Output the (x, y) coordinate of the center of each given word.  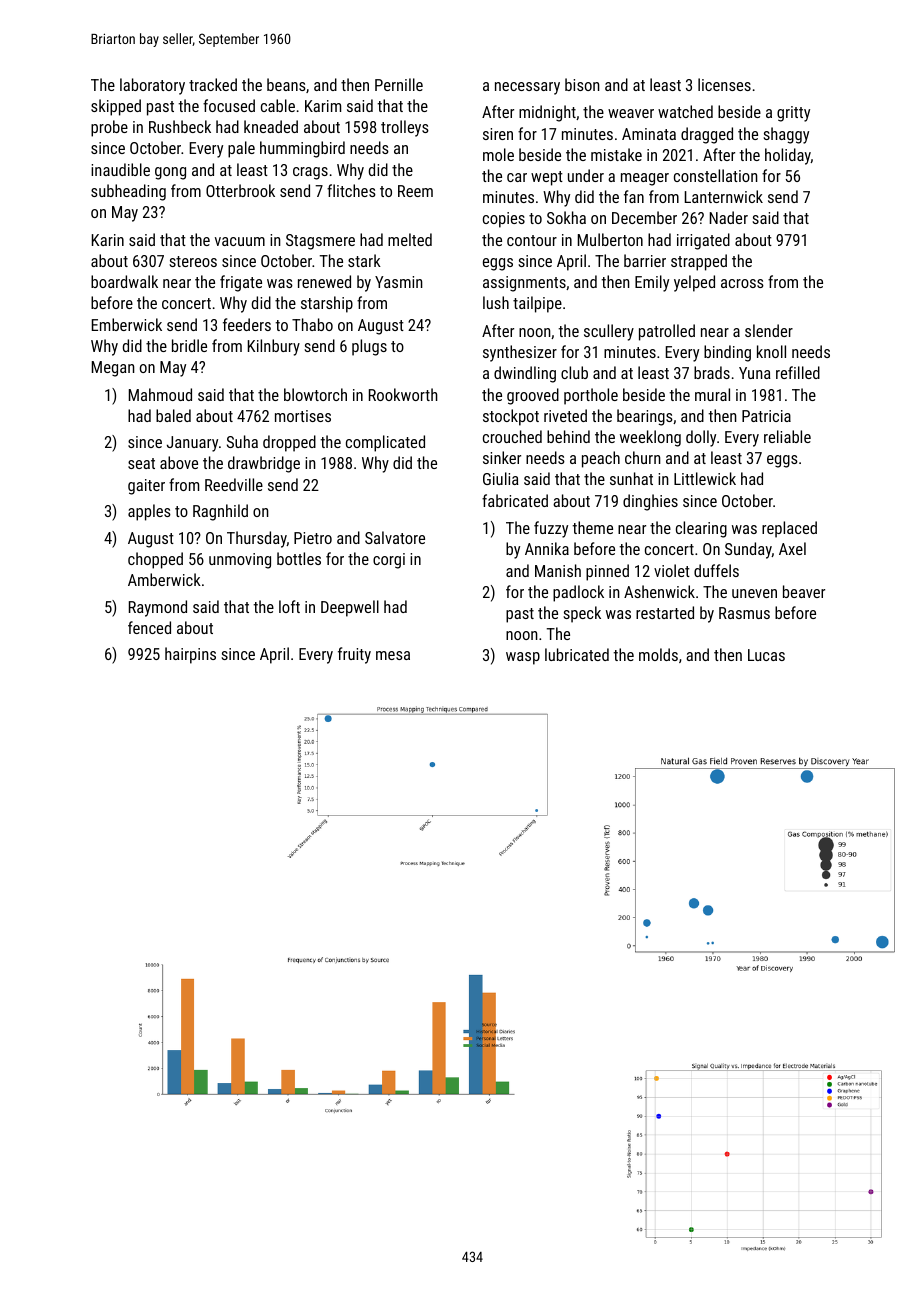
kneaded (271, 126)
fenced (149, 627)
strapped (699, 262)
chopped (155, 560)
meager (645, 179)
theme (592, 527)
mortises (303, 416)
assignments (524, 284)
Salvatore (395, 537)
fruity (354, 655)
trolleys (405, 128)
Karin (108, 240)
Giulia (501, 478)
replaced (789, 529)
